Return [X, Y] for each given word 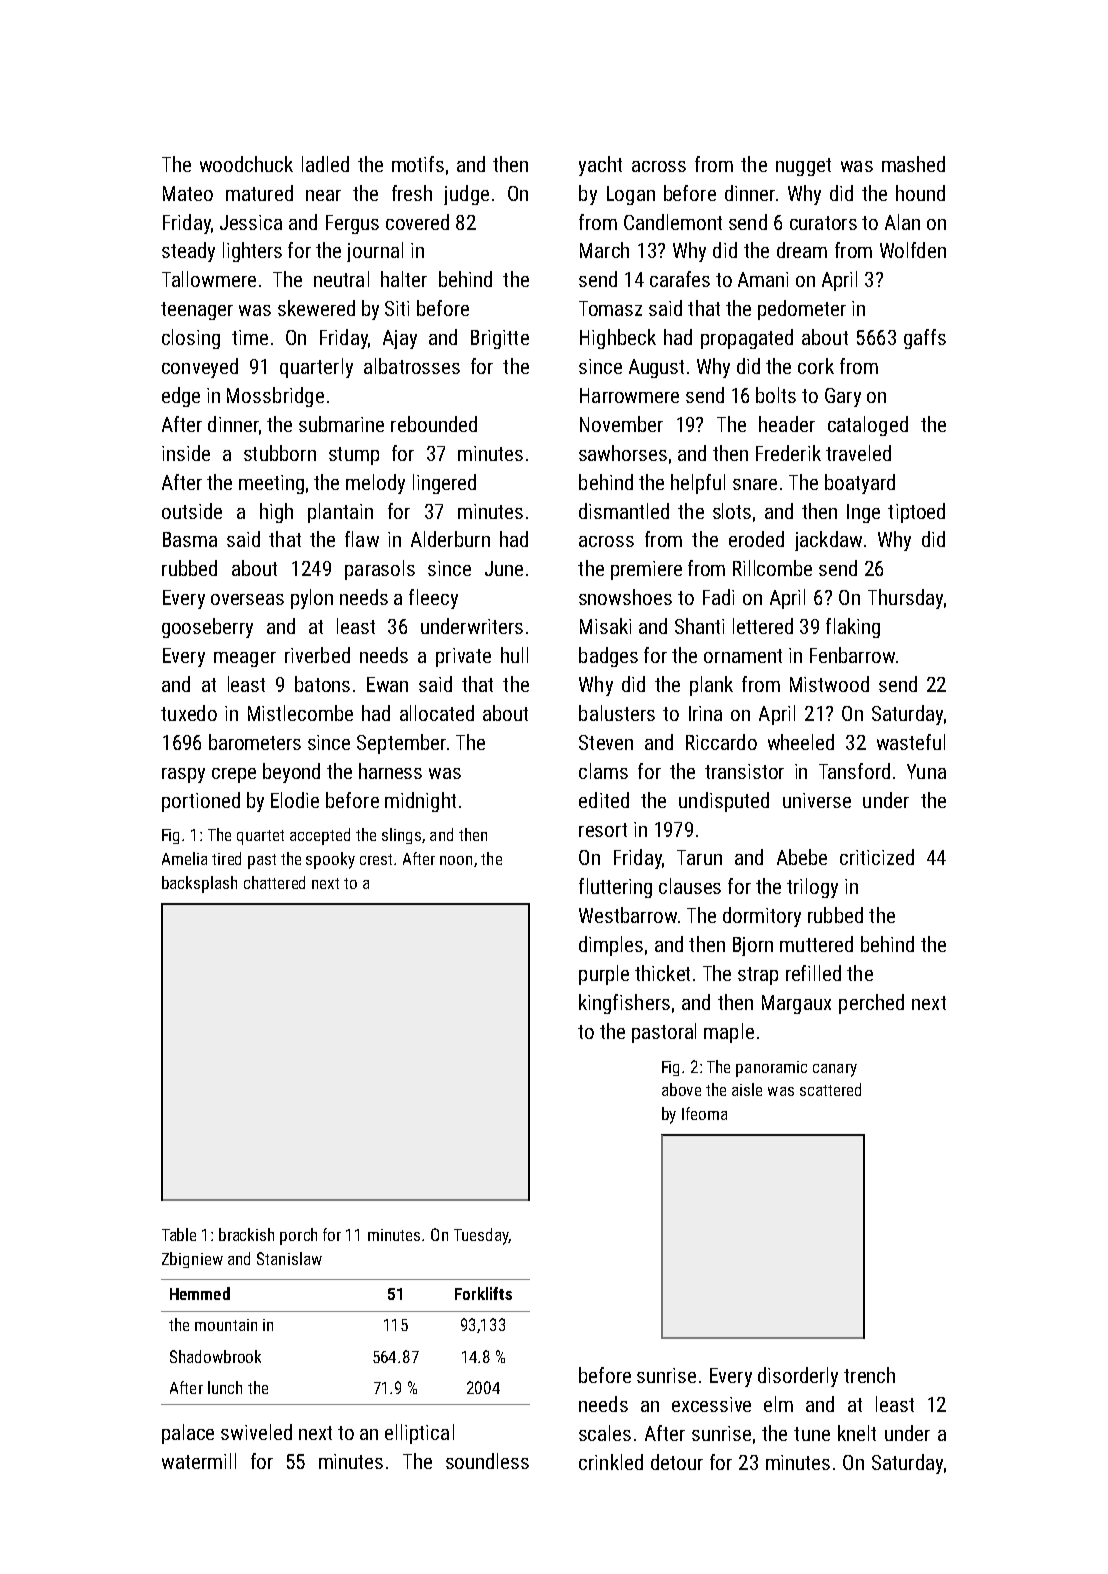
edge [181, 397]
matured [259, 193]
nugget [803, 167]
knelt [857, 1433]
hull [514, 655]
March [604, 250]
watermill [199, 1461]
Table [179, 1234]
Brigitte [500, 339]
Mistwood [829, 684]
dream [802, 250]
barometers [255, 742]
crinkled [611, 1462]
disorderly [798, 1377]
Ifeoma [704, 1113]
